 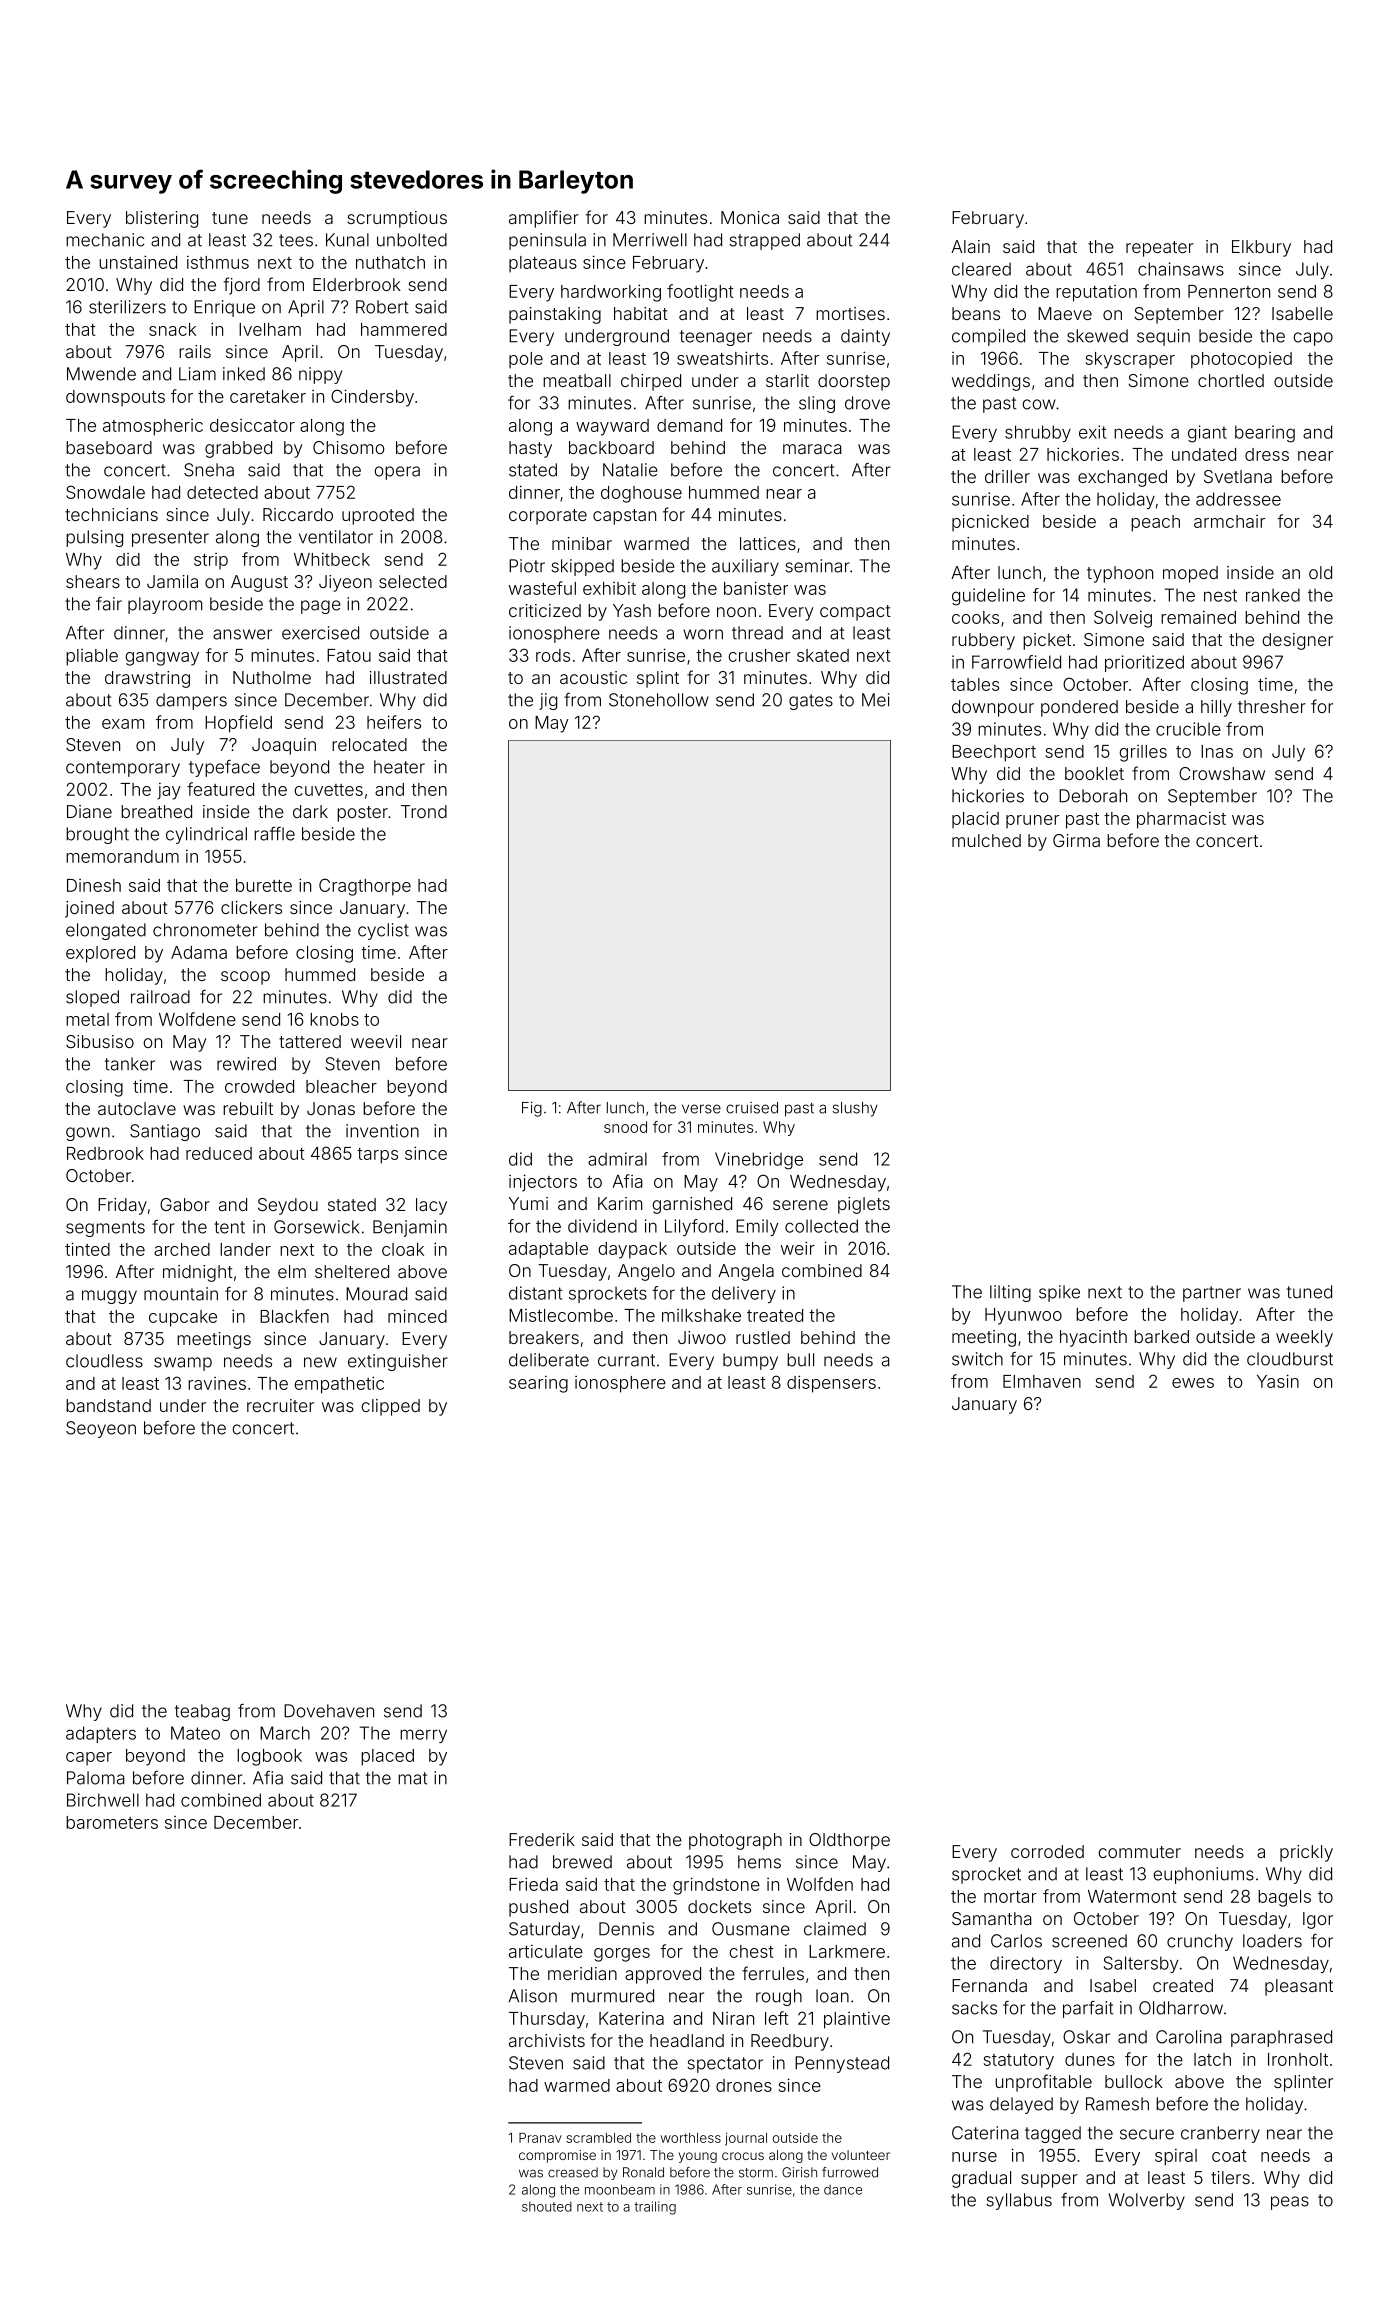 What do you see at coordinates (1231, 380) in the page?
I see `chortled` at bounding box center [1231, 380].
